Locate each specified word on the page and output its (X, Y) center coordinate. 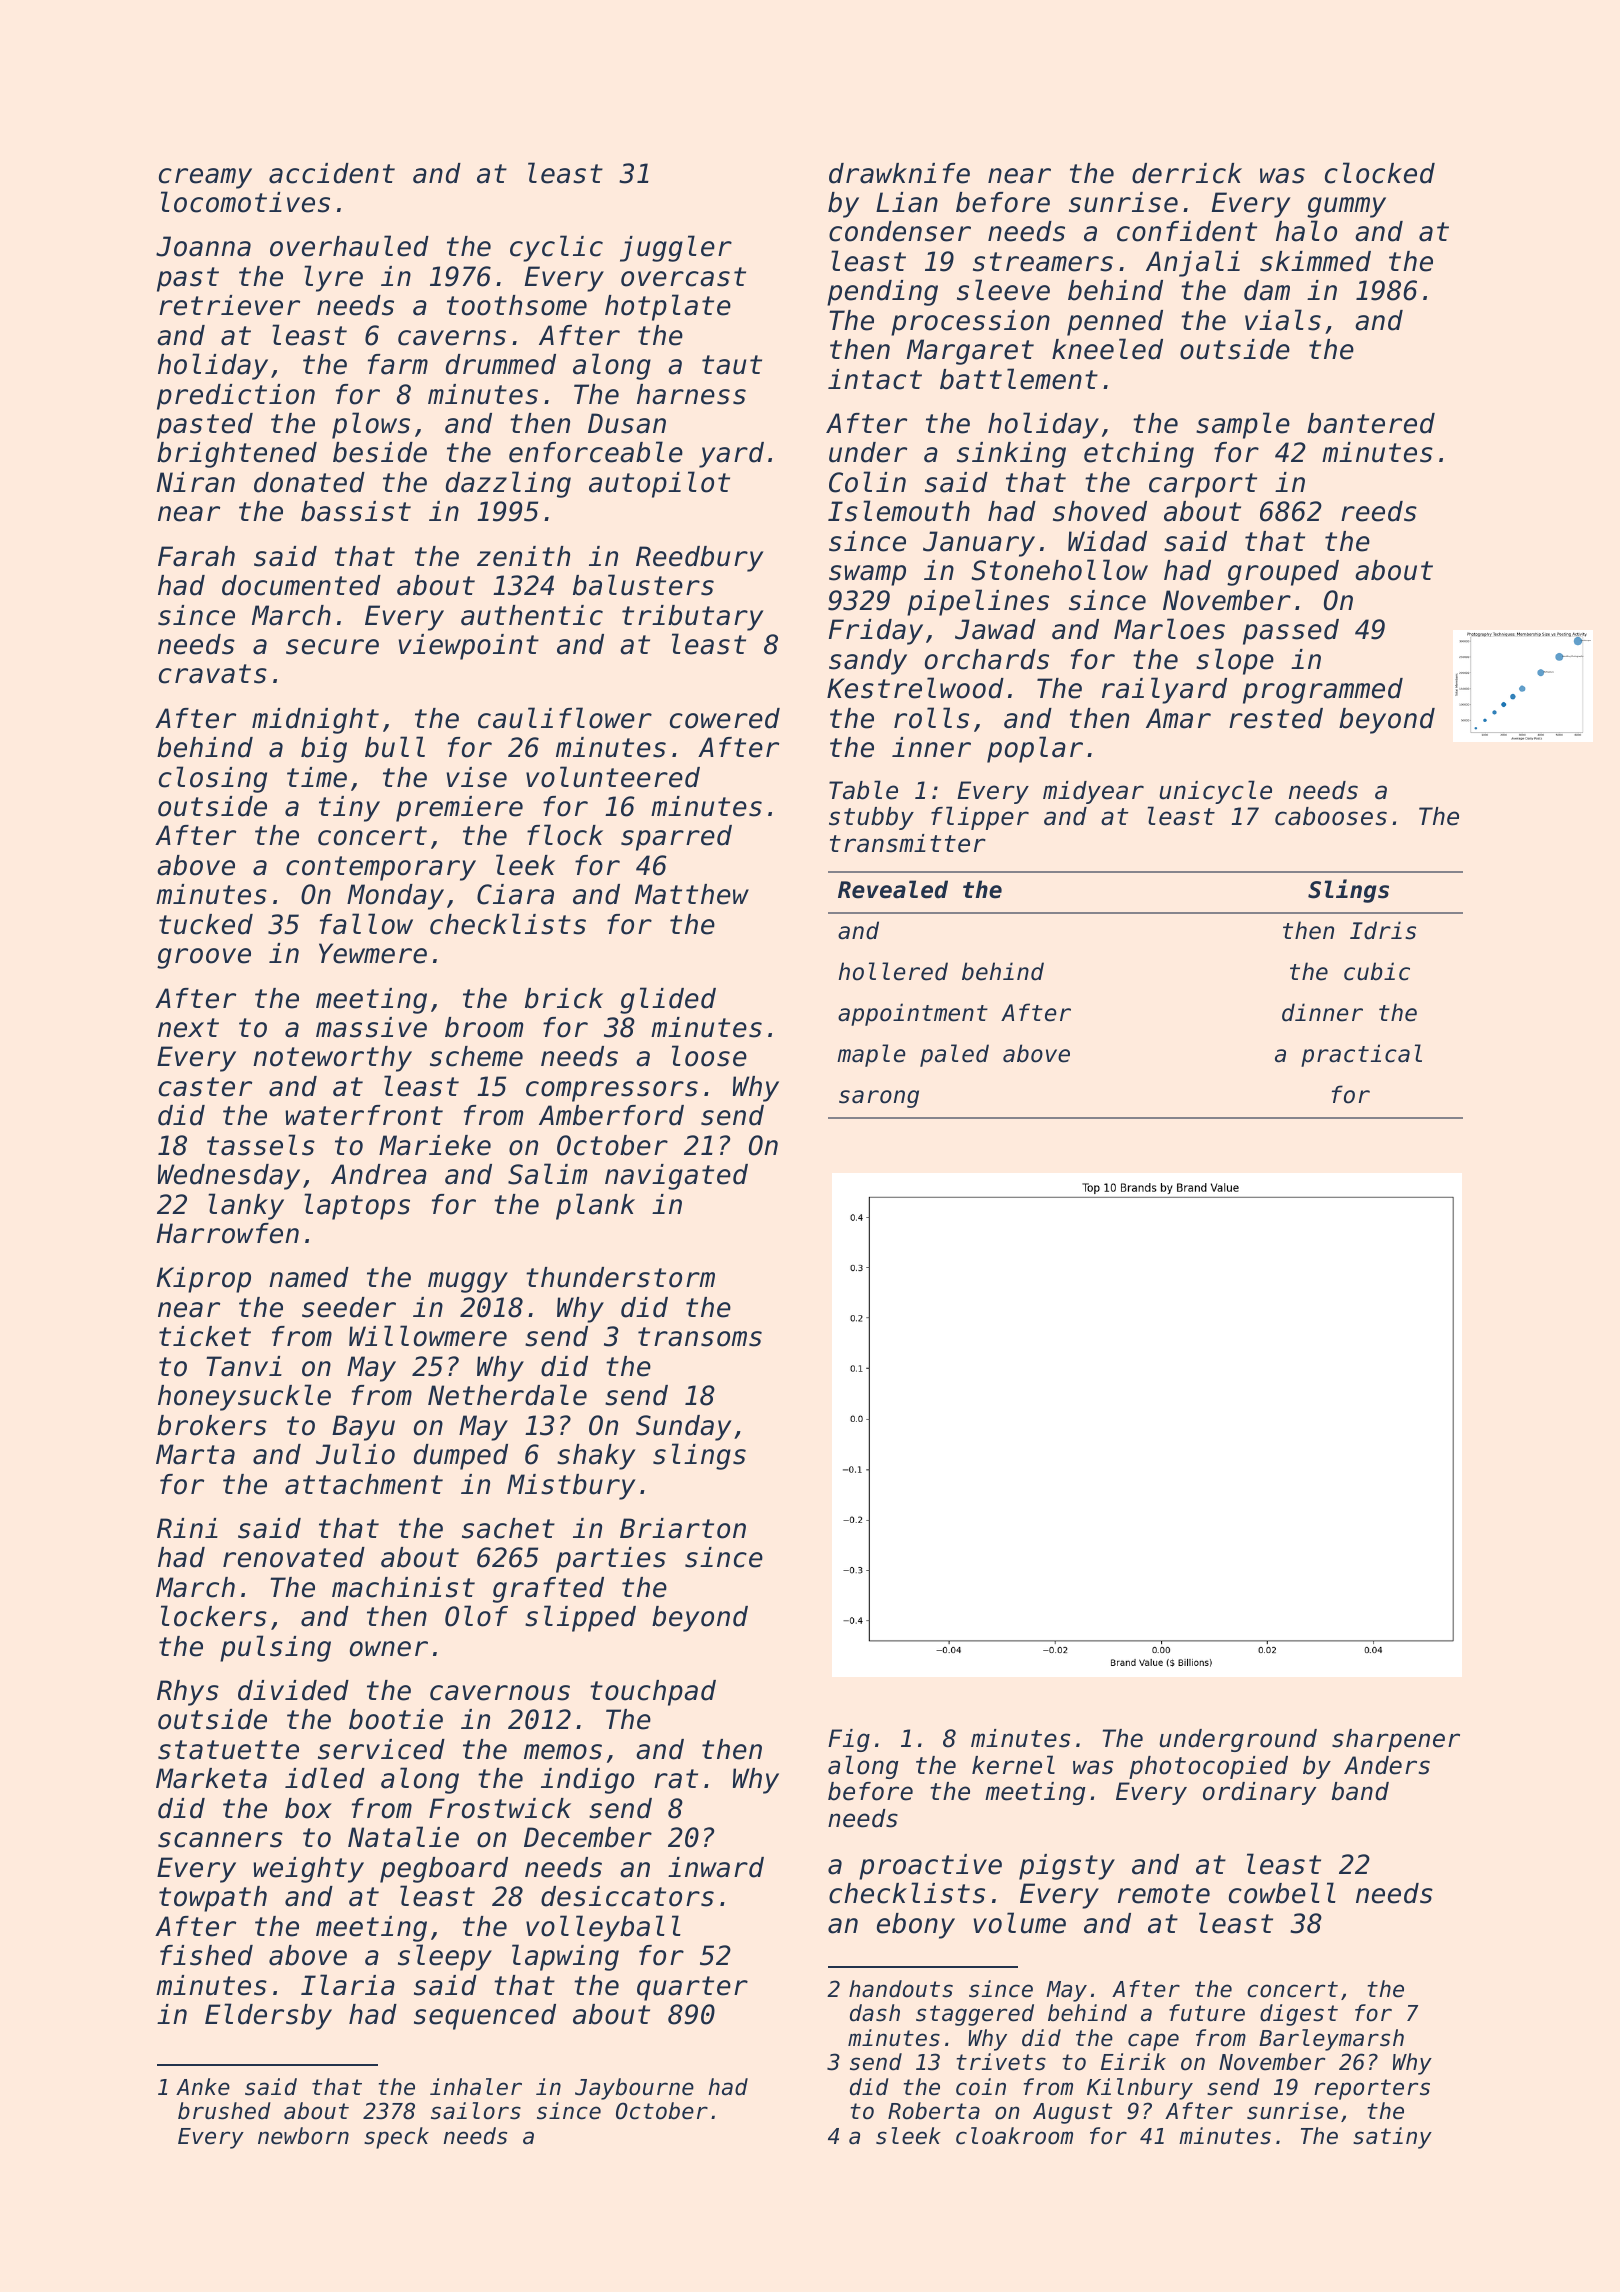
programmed (1323, 691)
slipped (580, 1618)
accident (332, 173)
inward (716, 1867)
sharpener (1396, 1740)
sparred (676, 838)
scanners (220, 1840)
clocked (1380, 173)
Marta (195, 1454)
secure (332, 647)
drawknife (899, 173)
